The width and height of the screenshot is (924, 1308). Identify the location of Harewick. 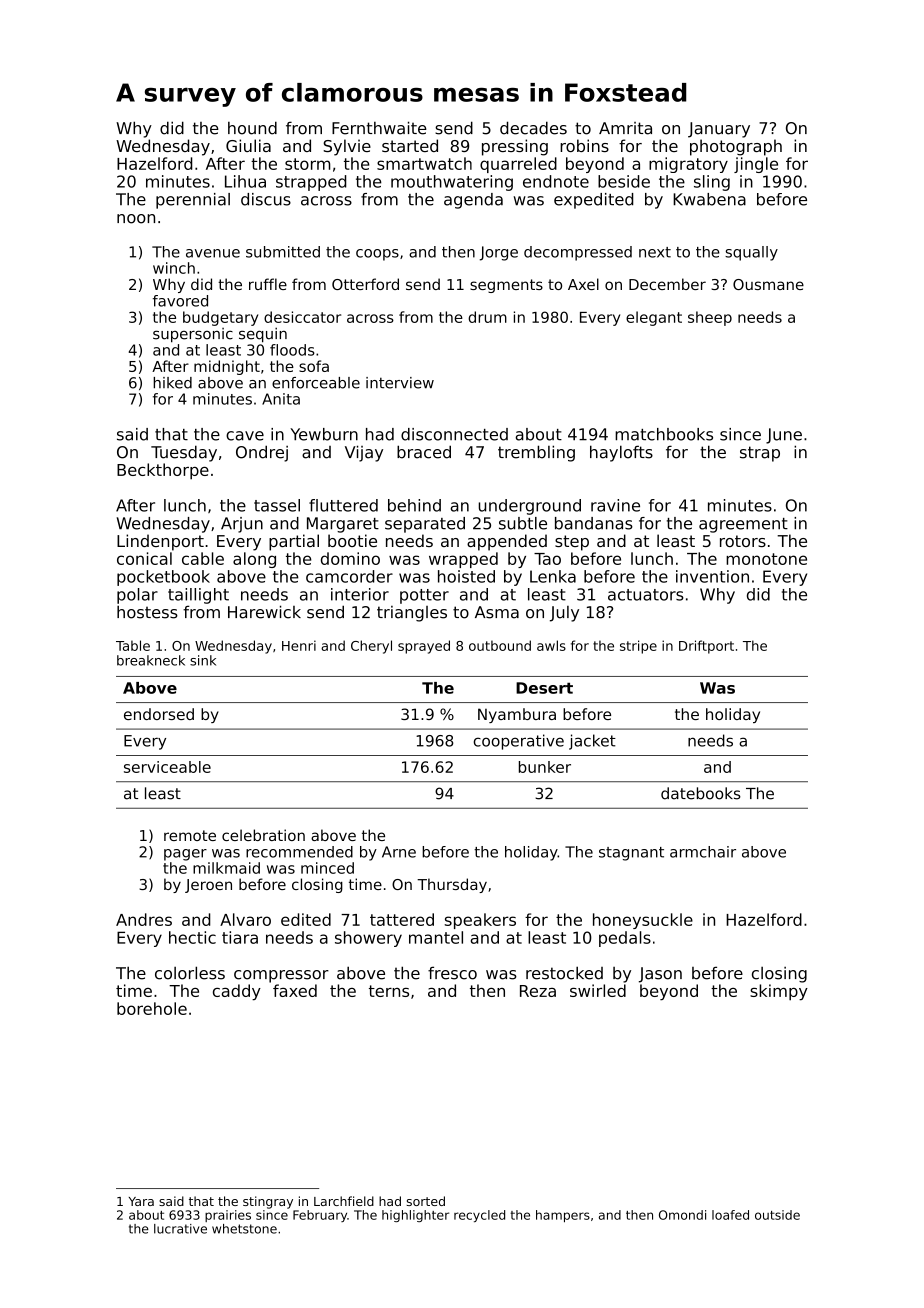
(264, 612).
